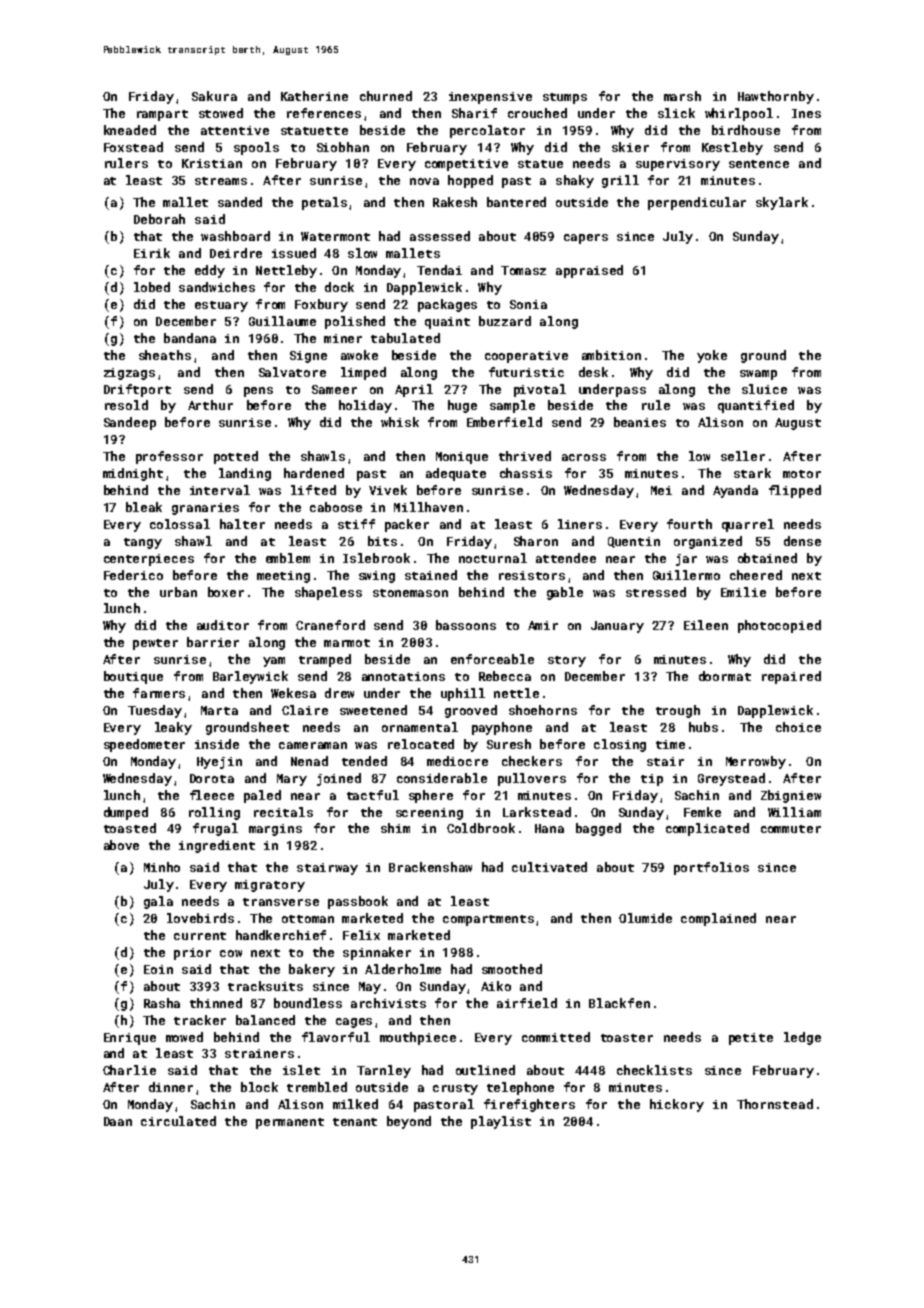 Image resolution: width=924 pixels, height=1308 pixels. Describe the element at coordinates (130, 1039) in the image. I see `Enrique` at that location.
